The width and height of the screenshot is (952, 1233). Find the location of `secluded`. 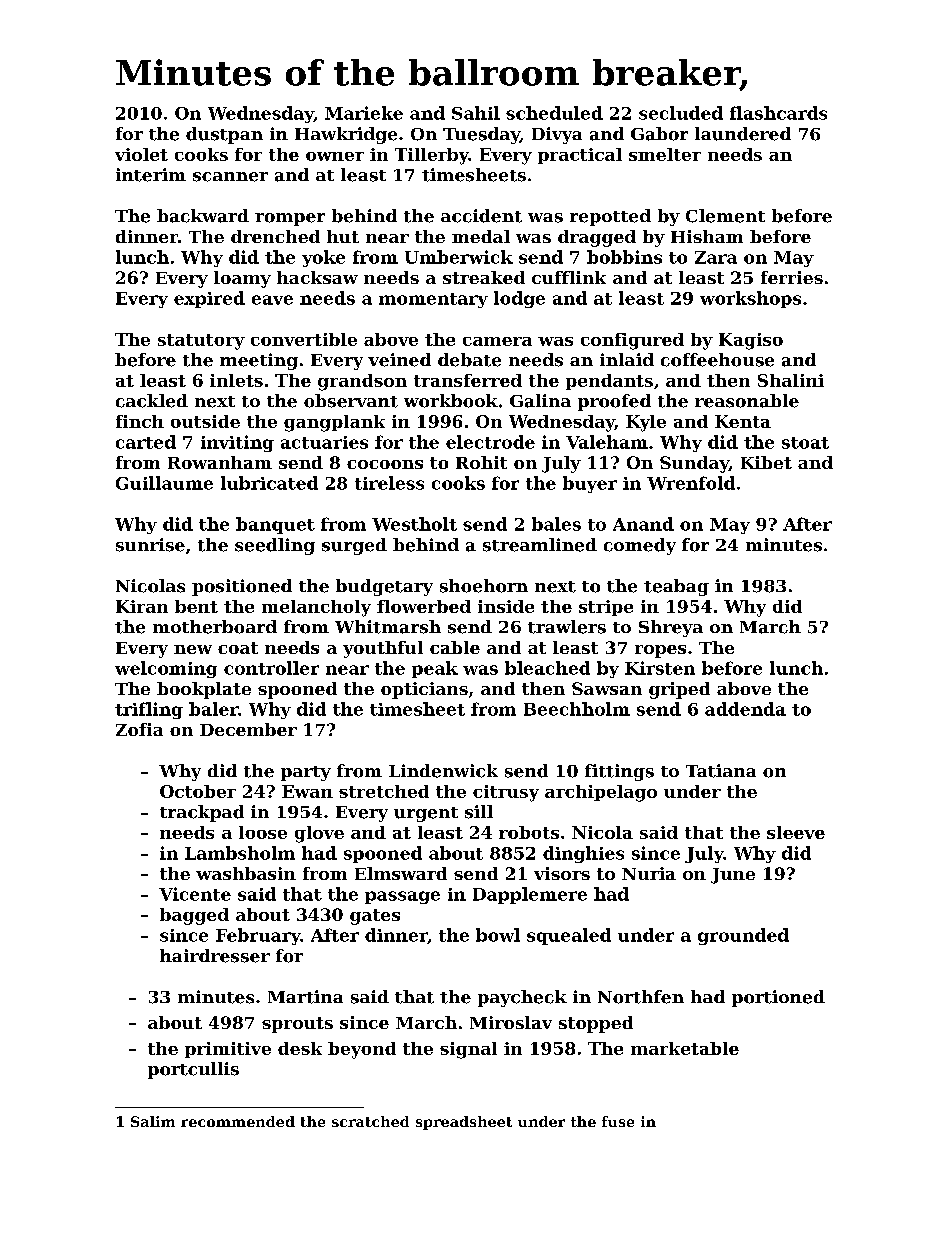

secluded is located at coordinates (681, 113).
